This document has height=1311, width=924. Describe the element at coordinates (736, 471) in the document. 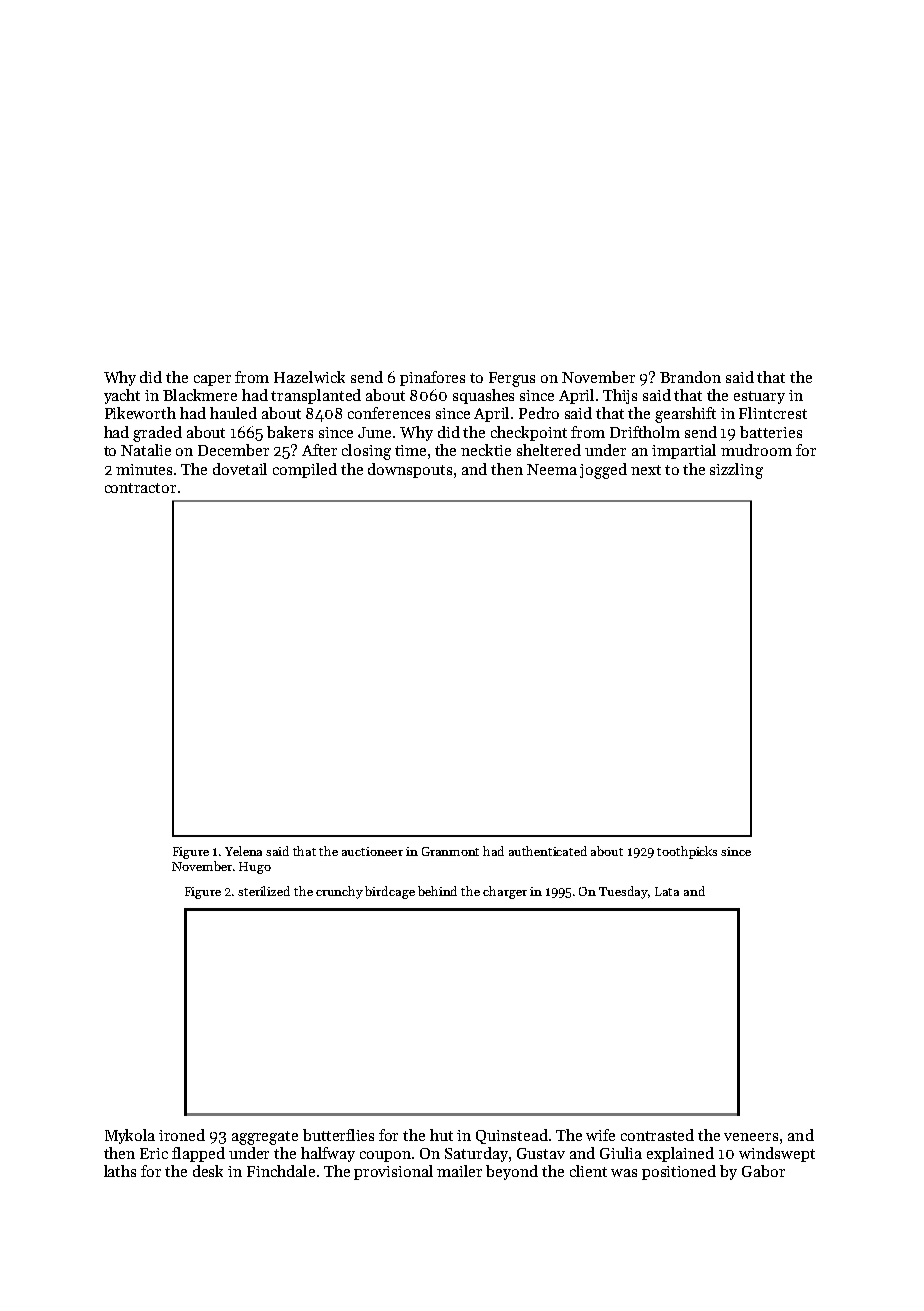

I see `sizzling` at that location.
